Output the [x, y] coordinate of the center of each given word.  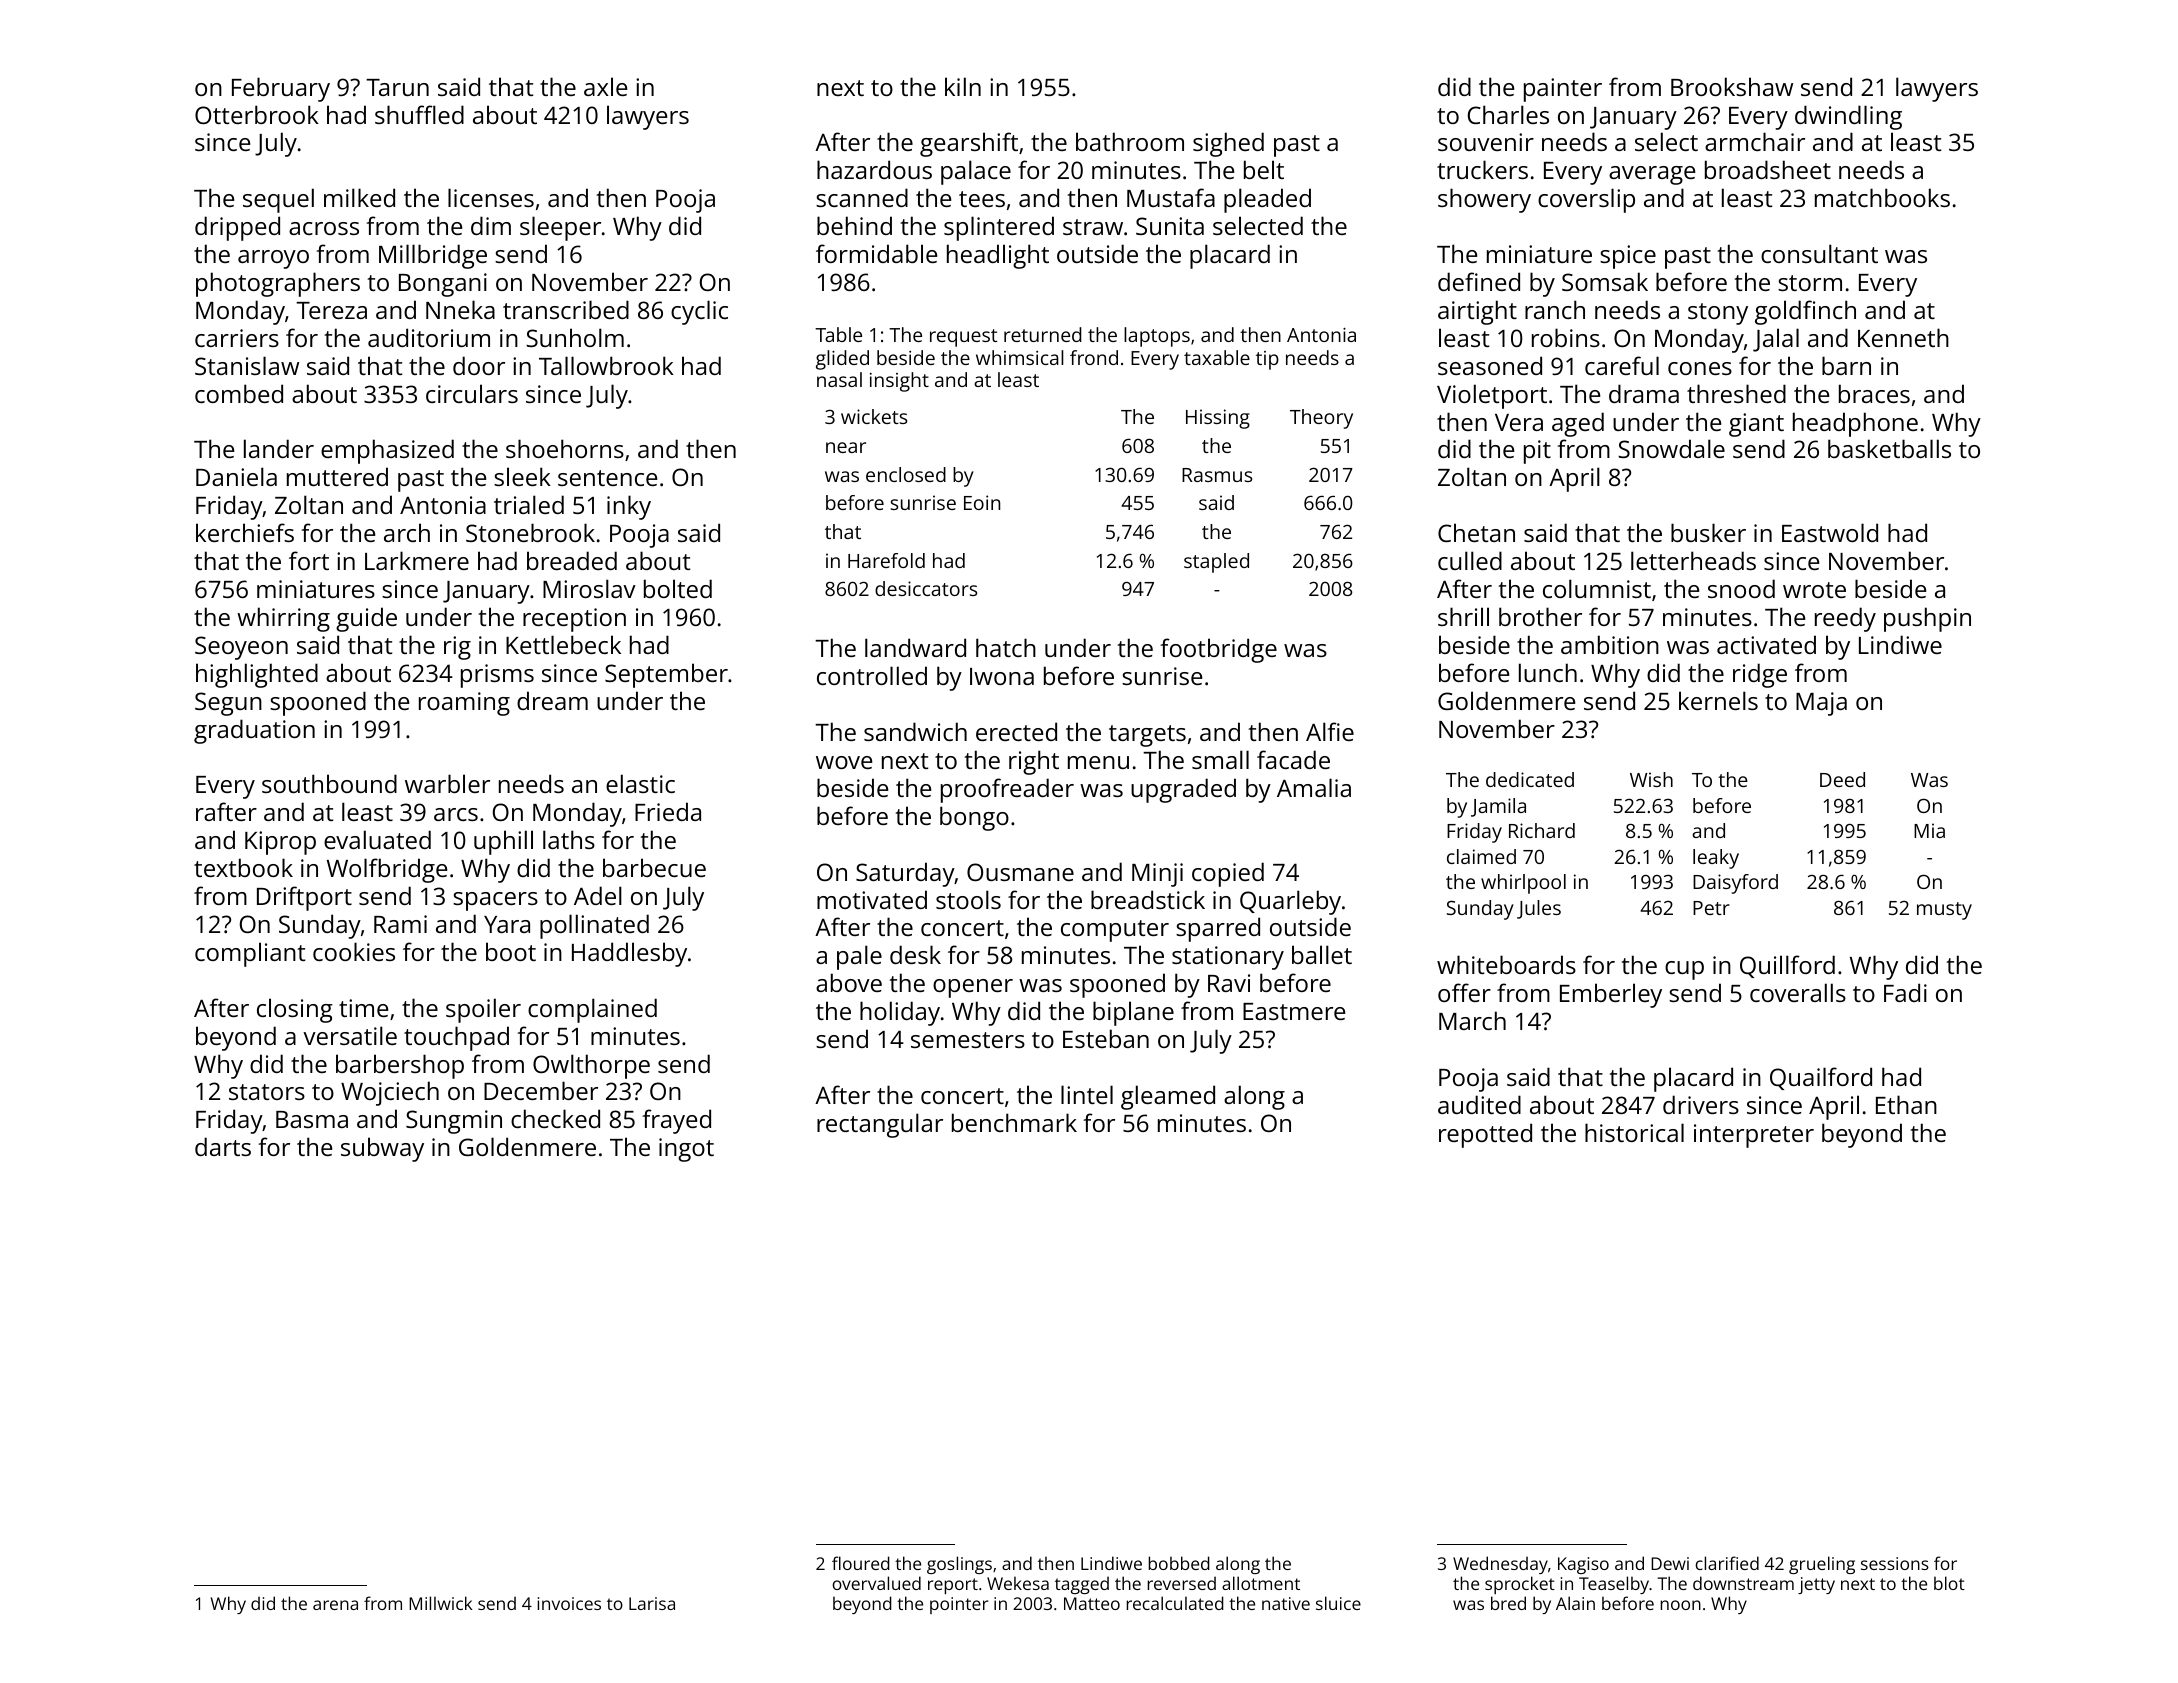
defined [1479, 281]
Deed [1842, 779]
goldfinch [1805, 312]
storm [1810, 283]
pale [859, 957]
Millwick [440, 1603]
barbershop [400, 1066]
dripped [237, 228]
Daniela [236, 476]
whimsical [1020, 357]
